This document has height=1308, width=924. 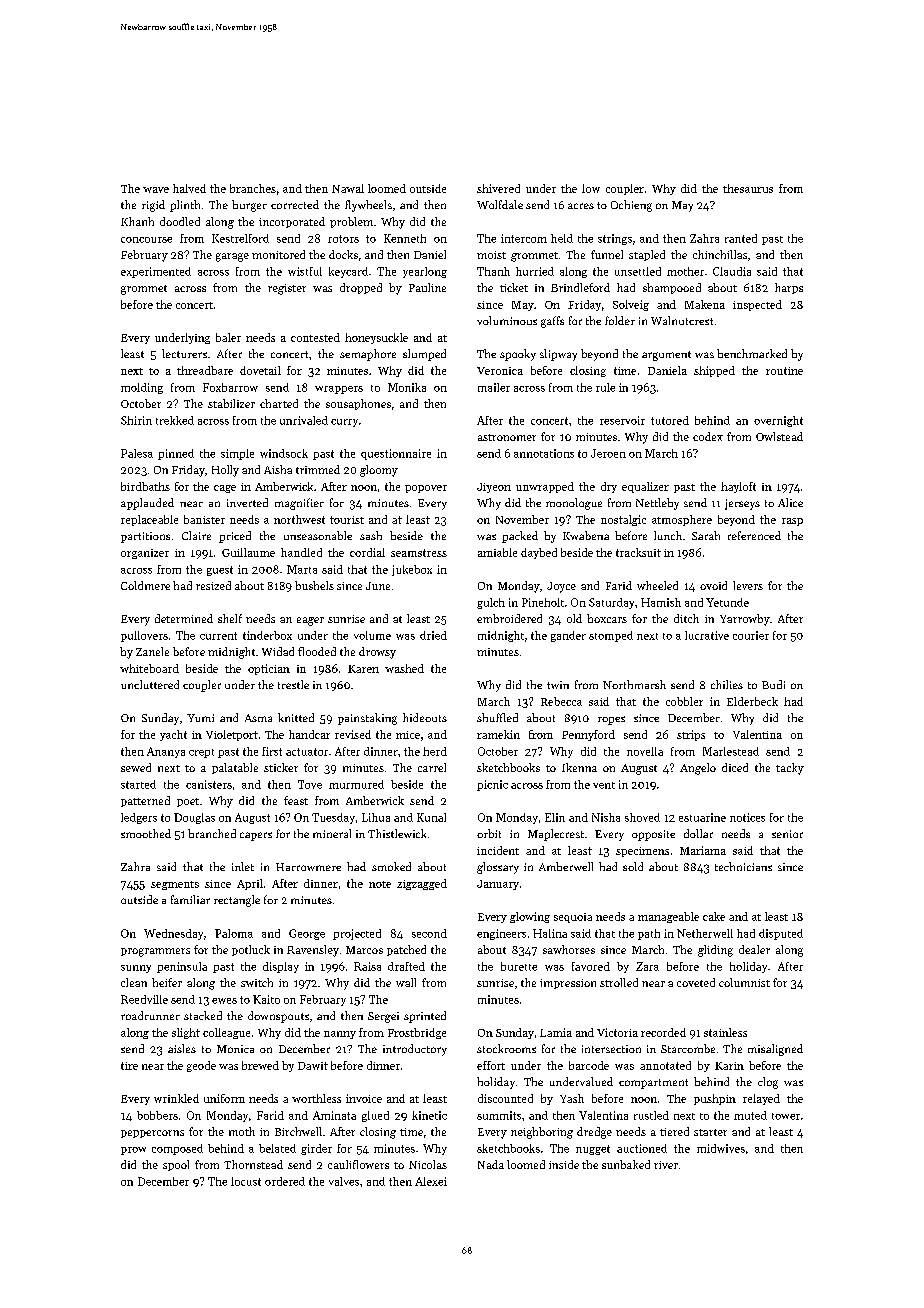 I want to click on ranted, so click(x=741, y=238).
